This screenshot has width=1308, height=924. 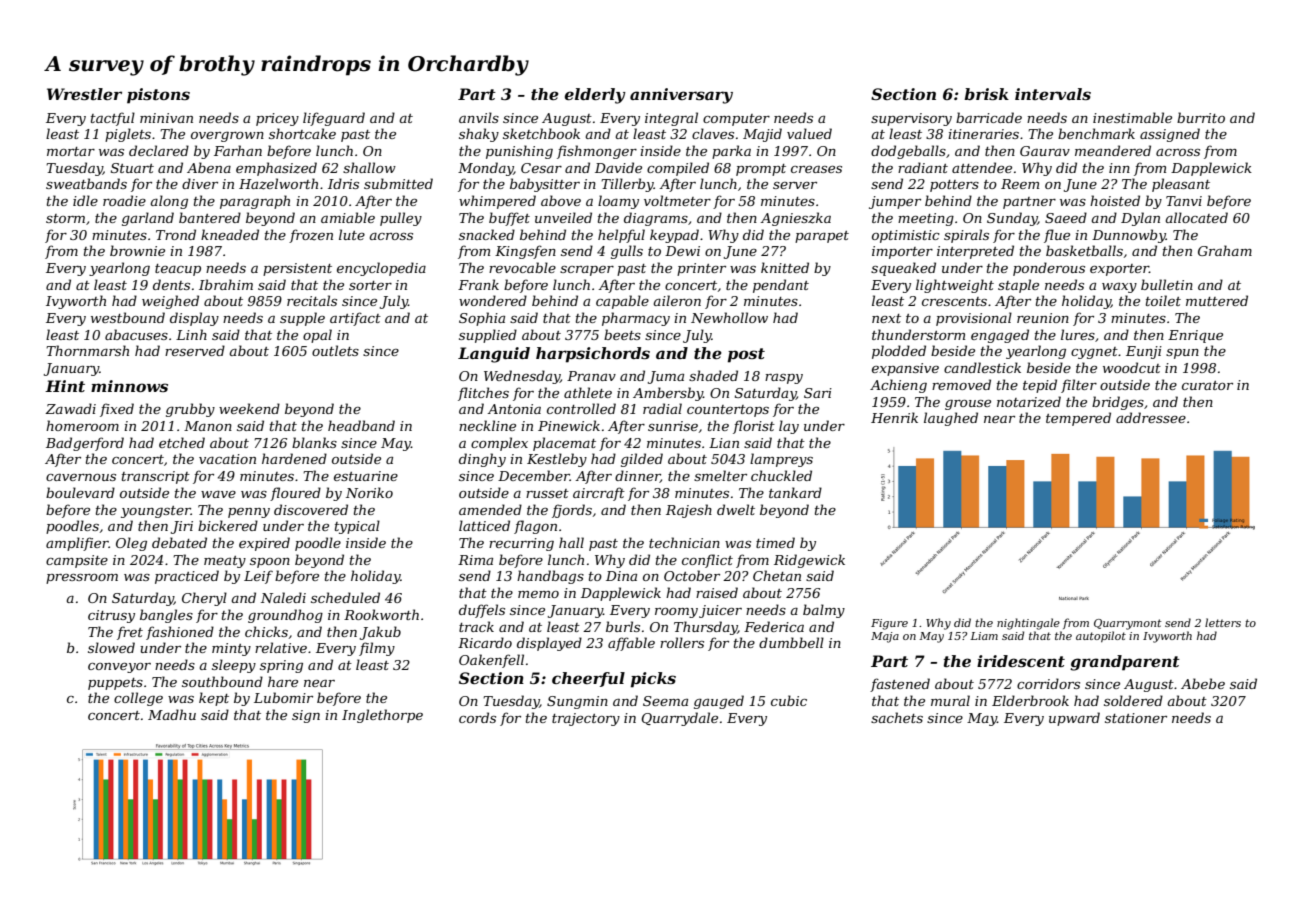 What do you see at coordinates (1151, 417) in the screenshot?
I see `addressee` at bounding box center [1151, 417].
